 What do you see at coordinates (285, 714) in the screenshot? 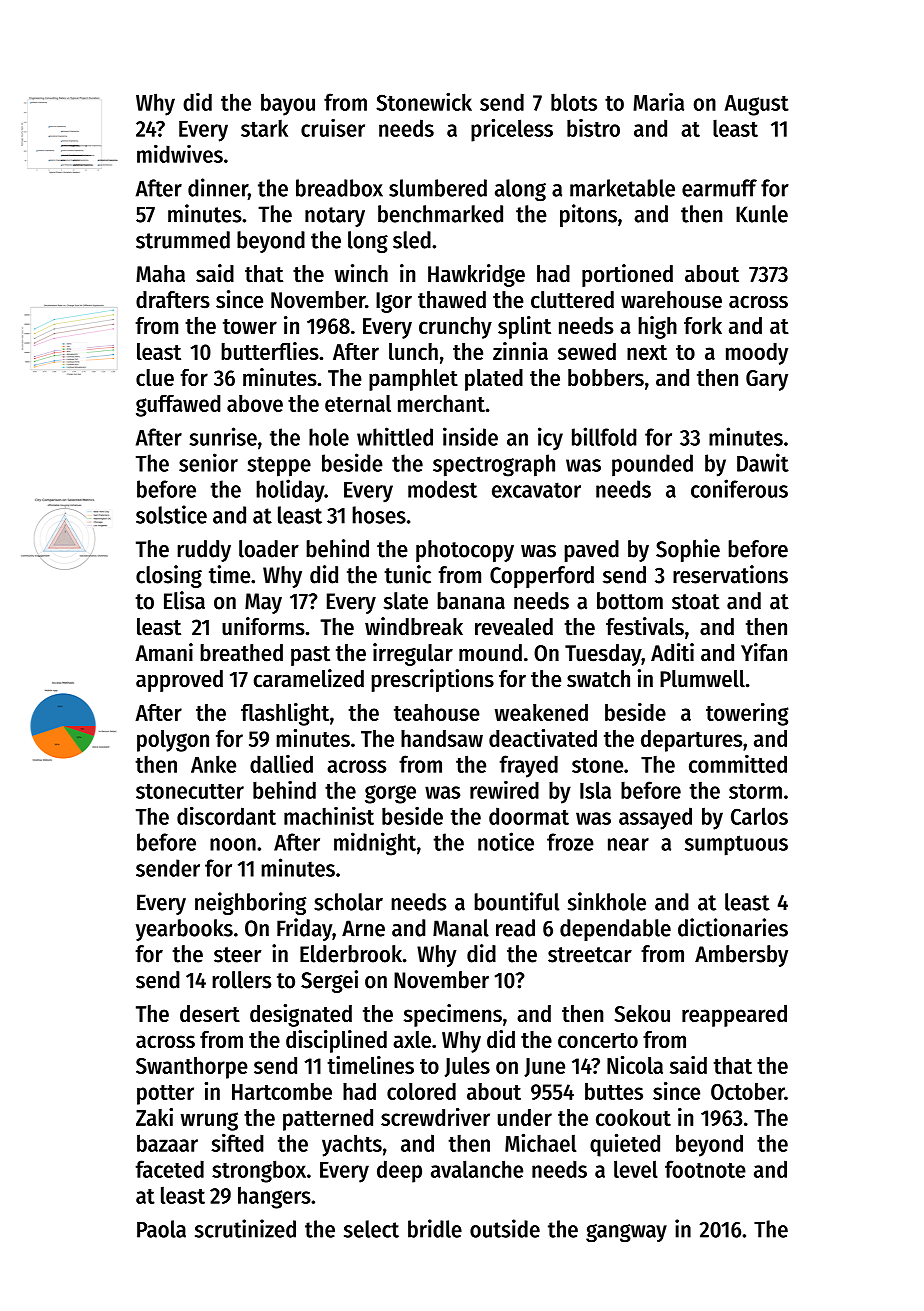
I see `flashlight` at bounding box center [285, 714].
